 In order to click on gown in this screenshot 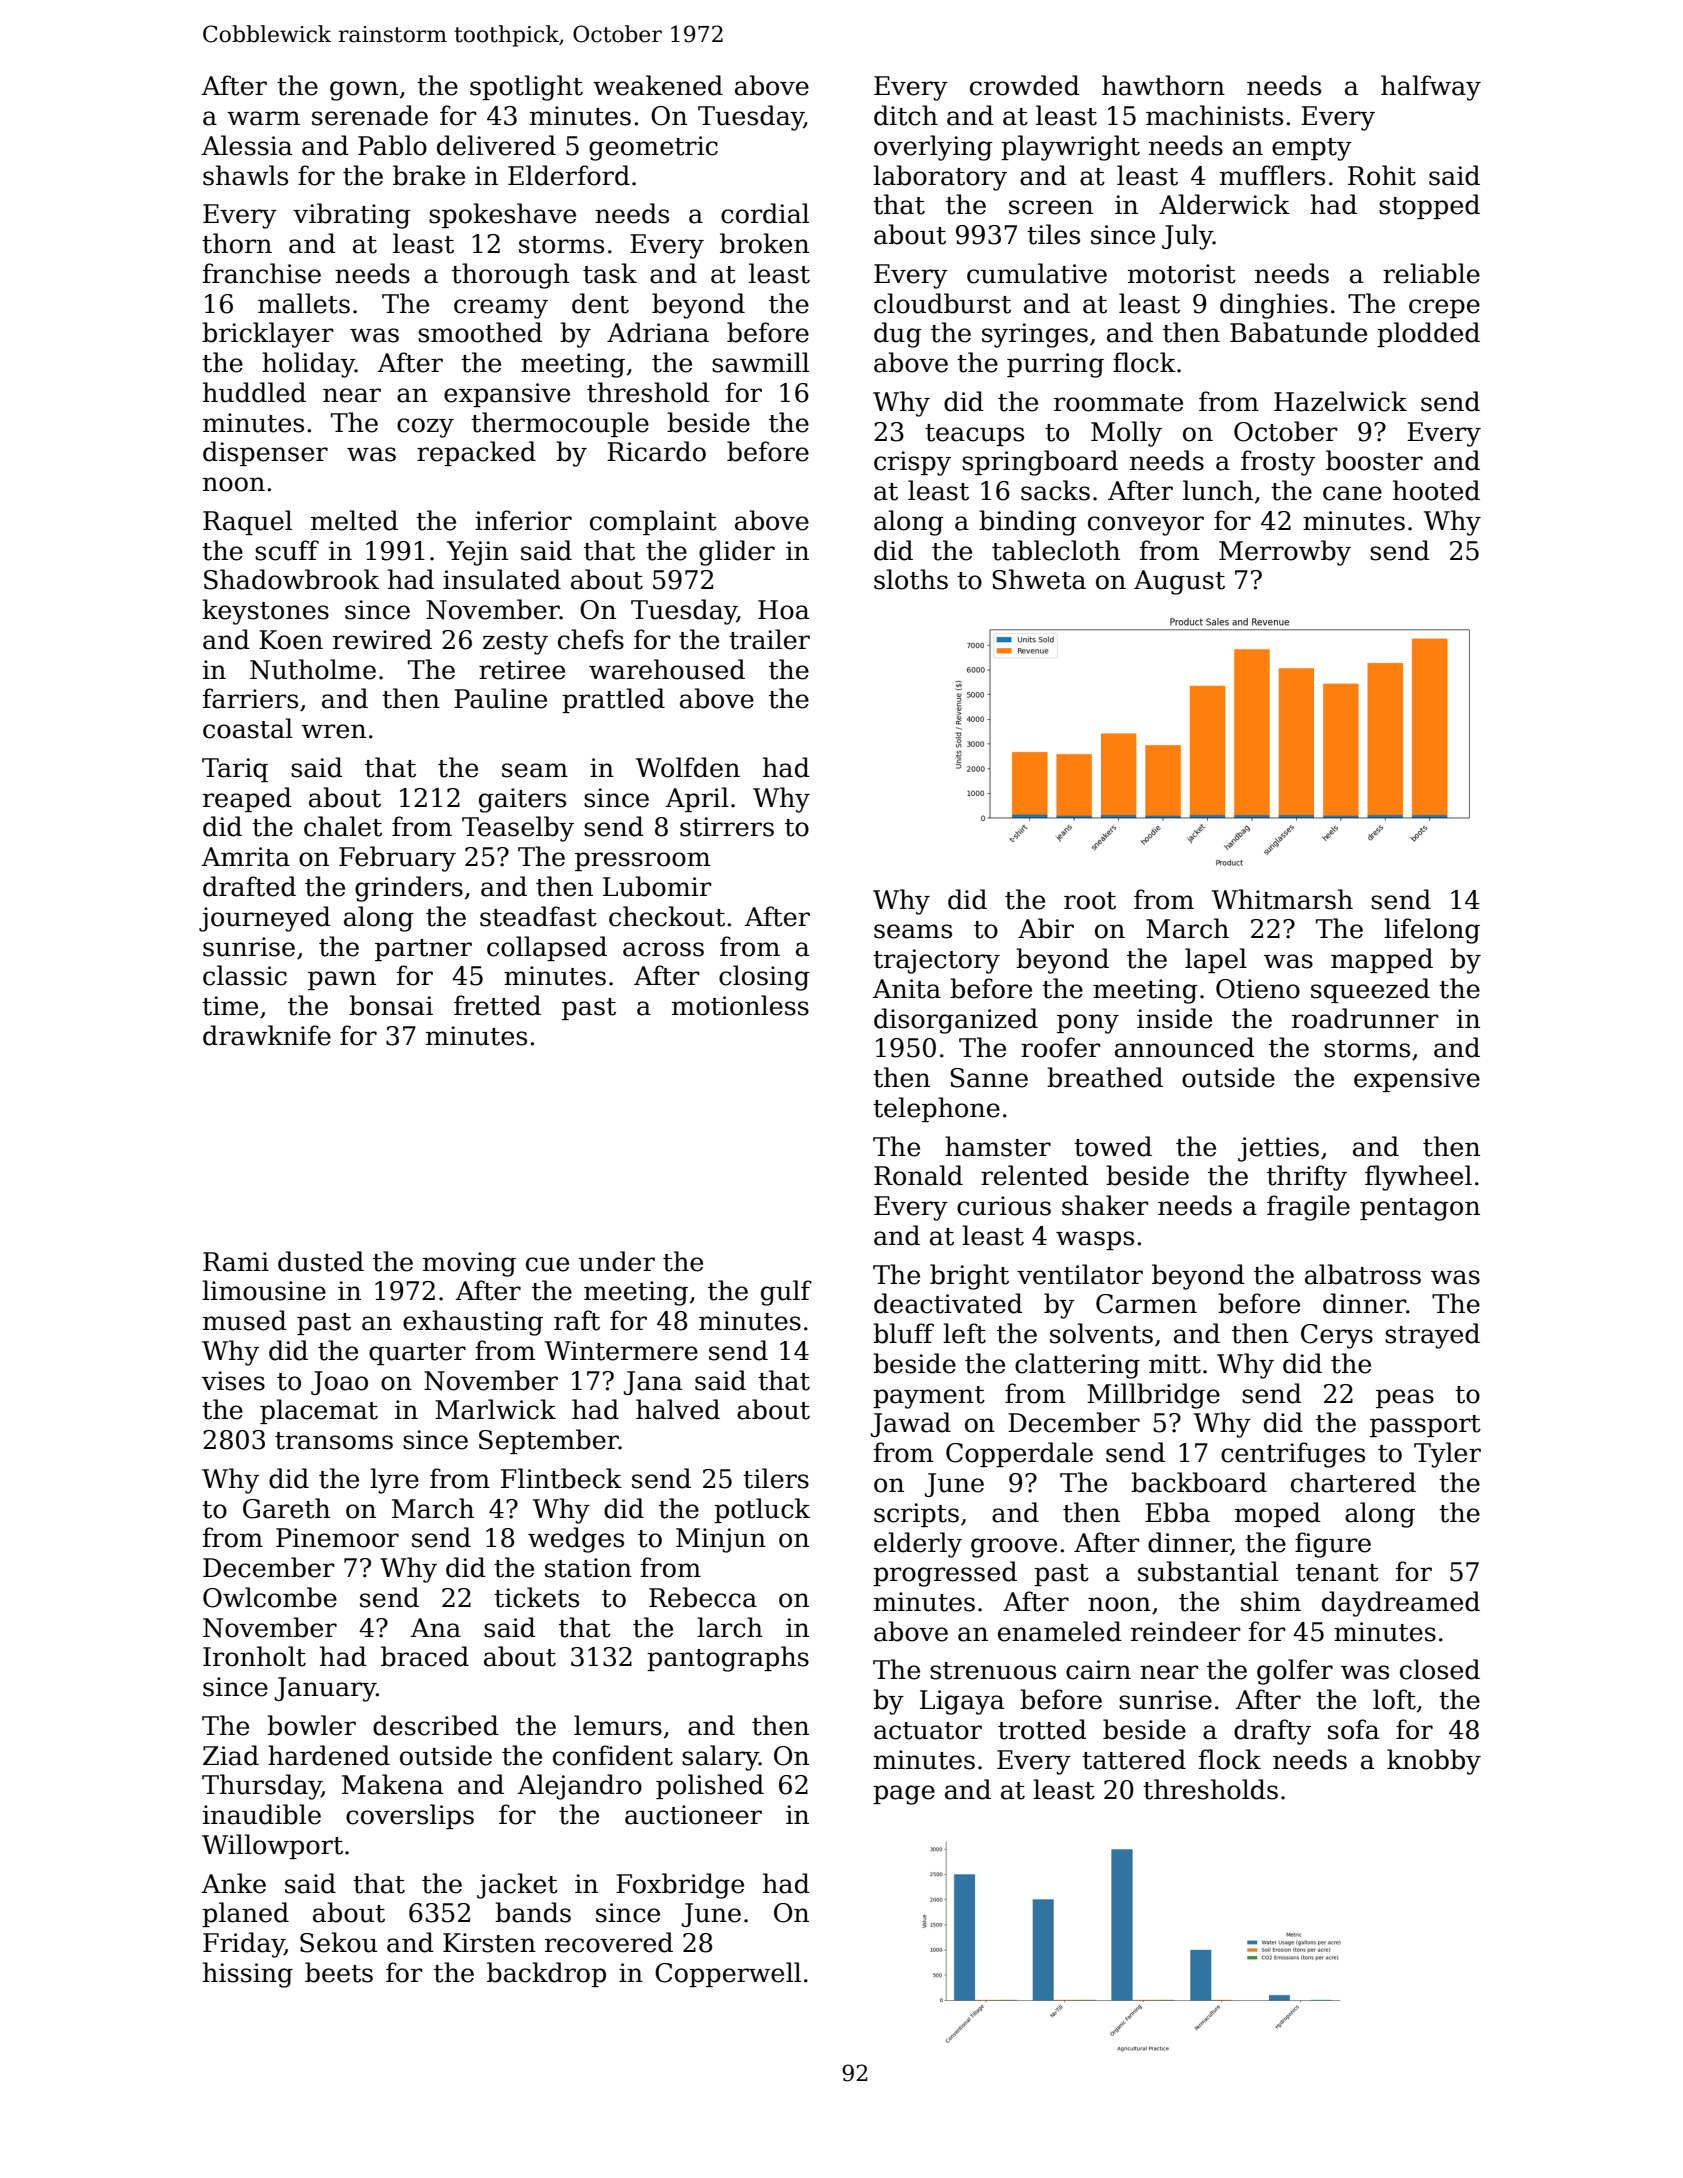, I will do `click(364, 91)`.
